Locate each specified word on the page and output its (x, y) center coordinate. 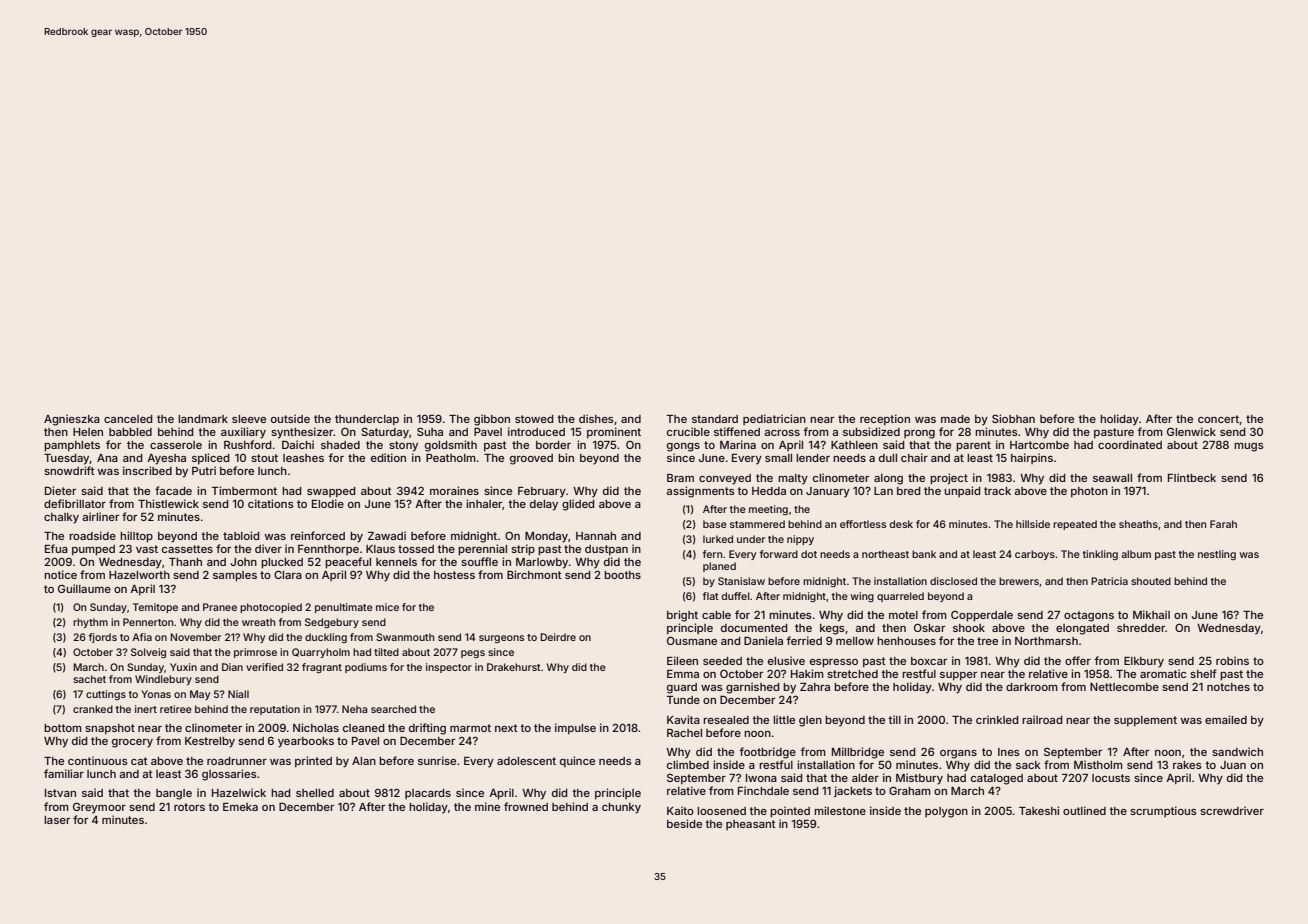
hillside (1033, 524)
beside (684, 823)
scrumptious (1163, 811)
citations (271, 503)
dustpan (606, 550)
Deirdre (558, 637)
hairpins (1032, 458)
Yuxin (183, 667)
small (778, 458)
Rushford (248, 444)
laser (57, 820)
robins (1232, 660)
